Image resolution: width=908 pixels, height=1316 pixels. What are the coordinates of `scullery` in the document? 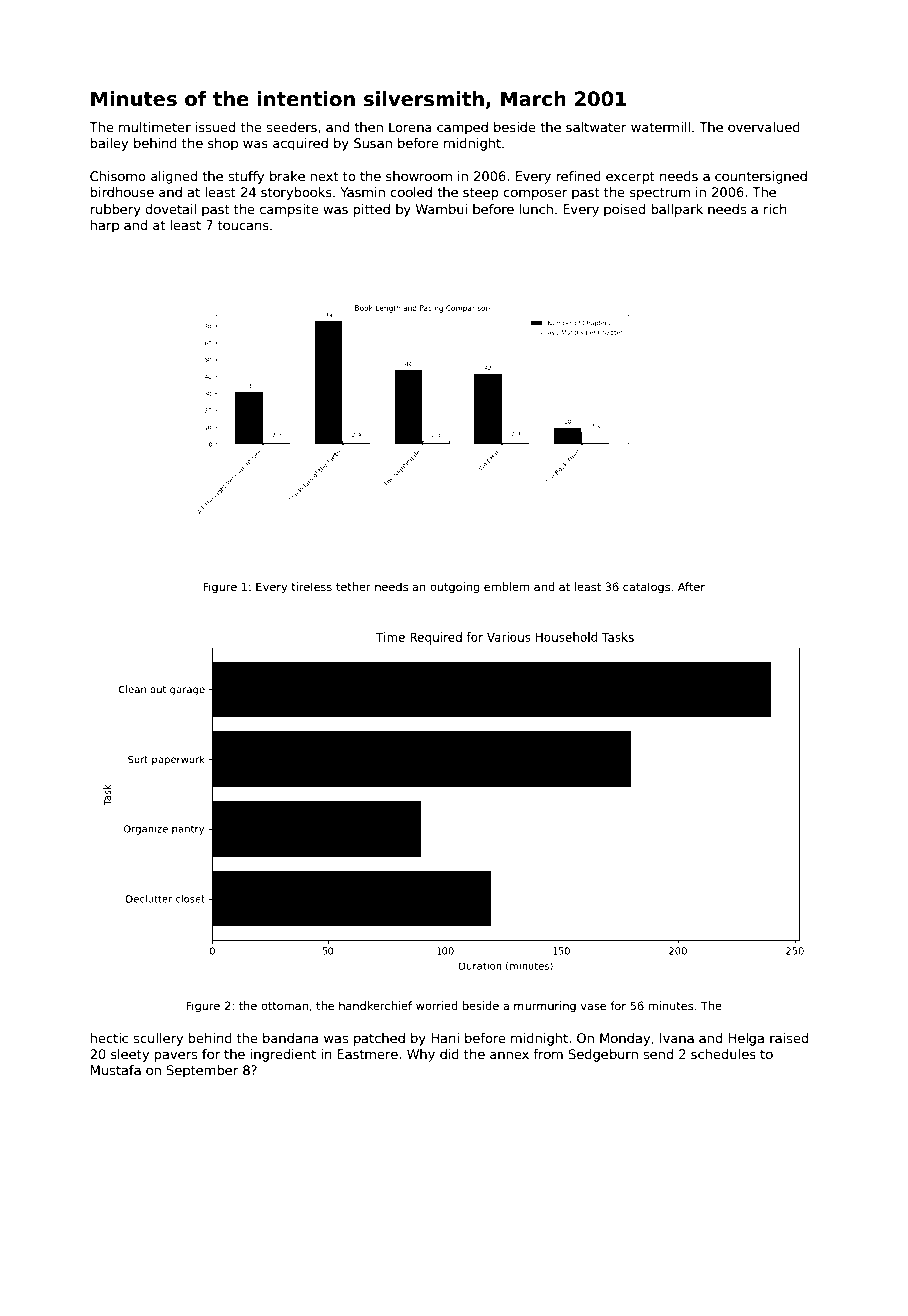 It's located at (158, 1039).
